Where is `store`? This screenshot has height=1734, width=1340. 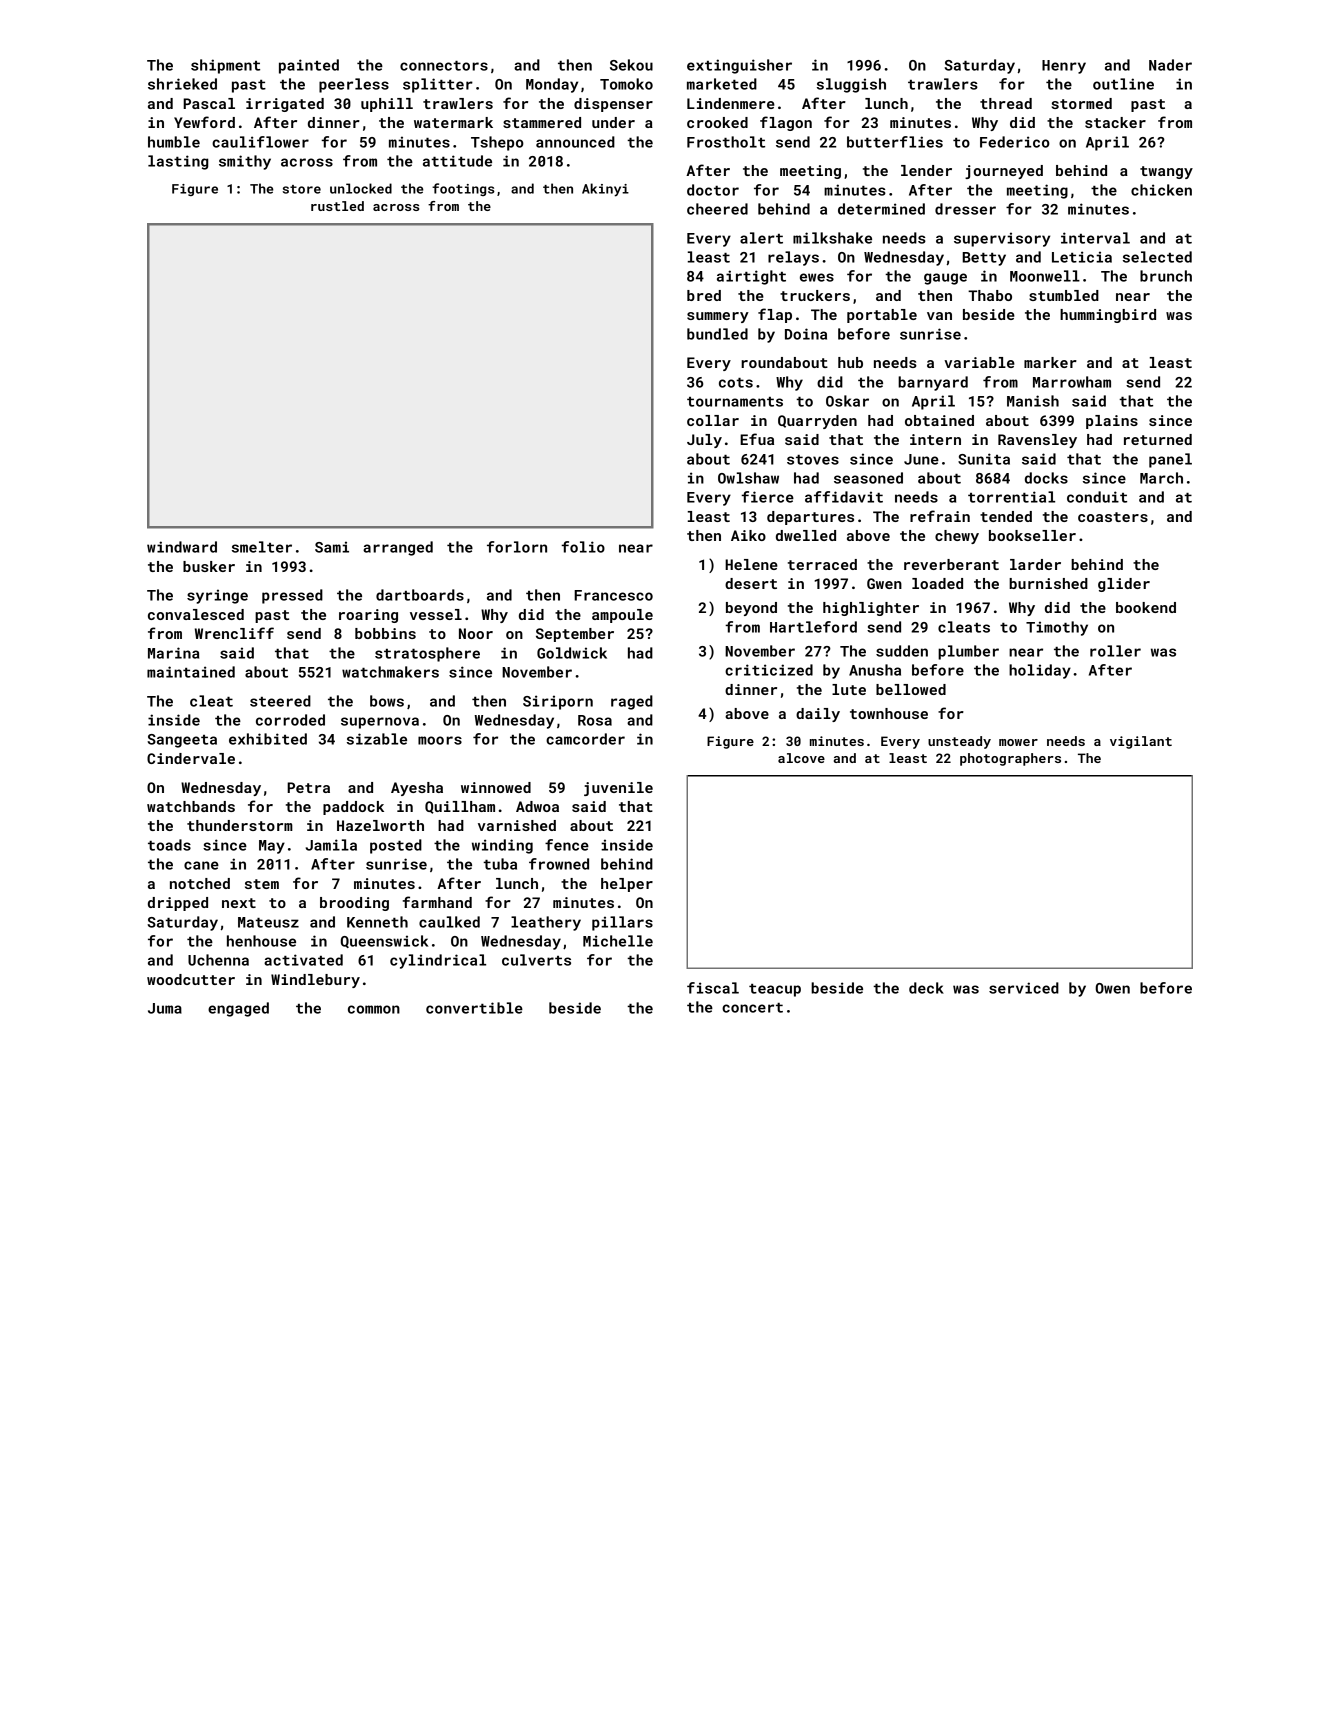
store is located at coordinates (302, 189).
